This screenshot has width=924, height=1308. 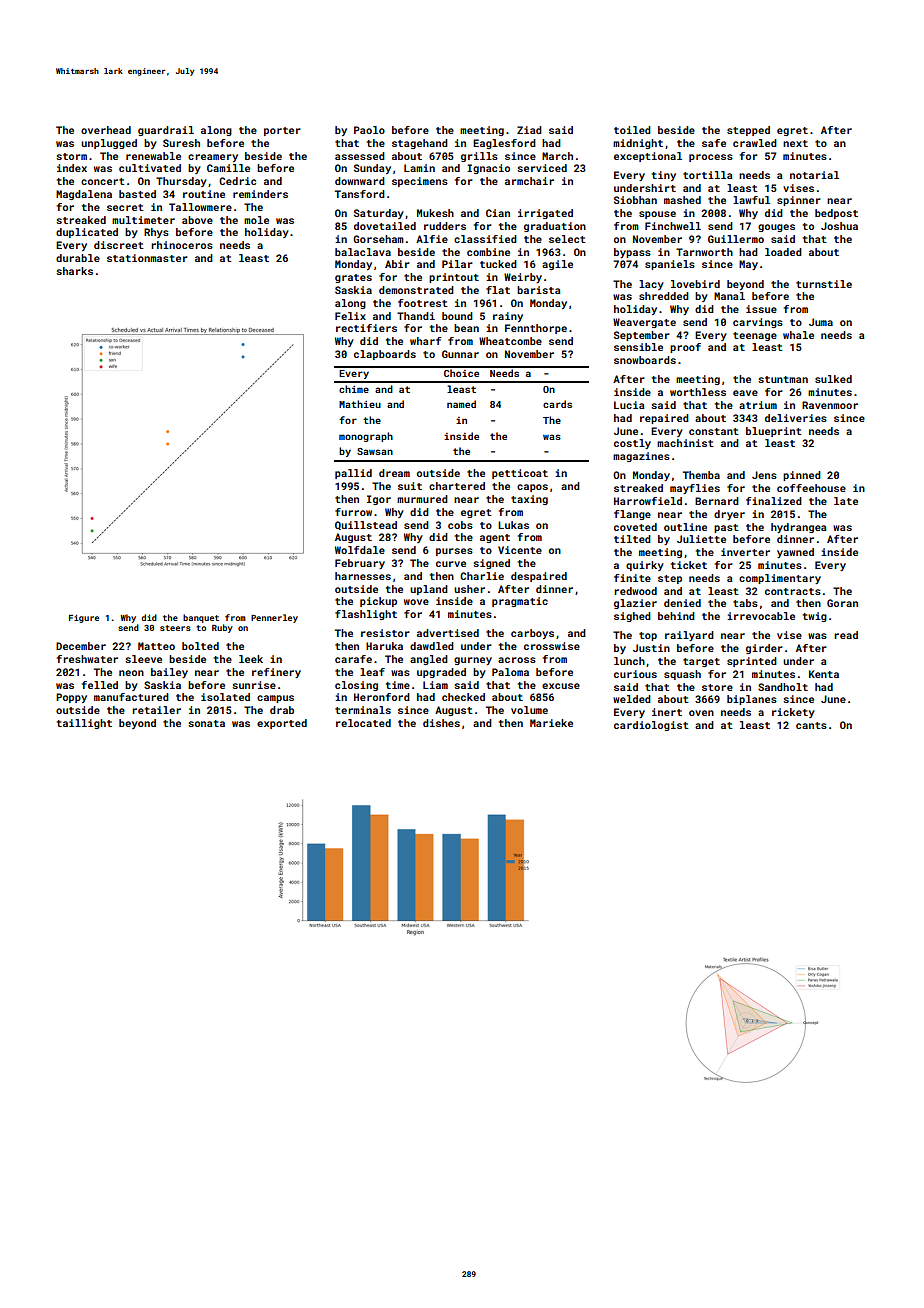 I want to click on exceptional, so click(x=648, y=157).
